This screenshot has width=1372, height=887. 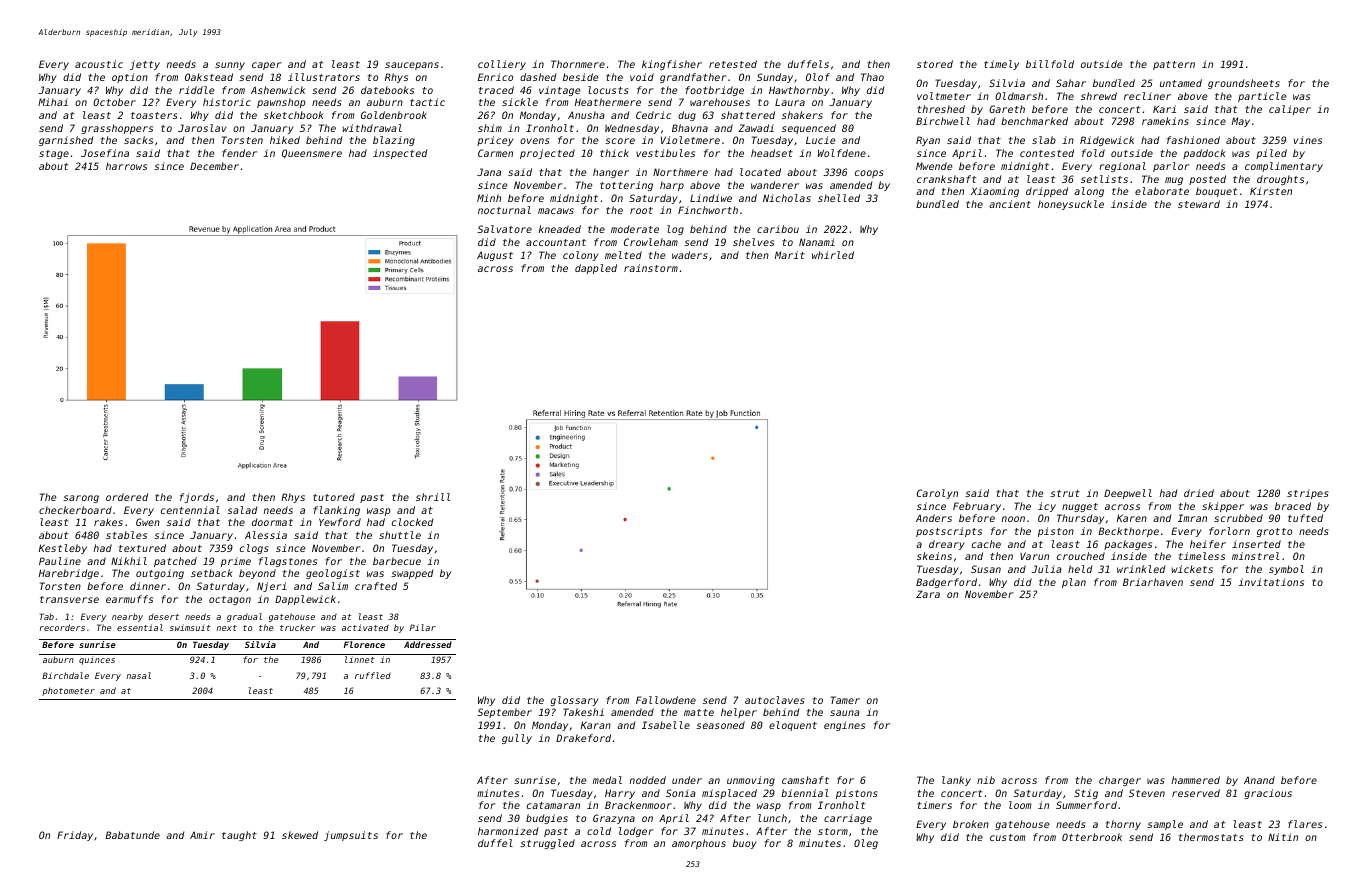 What do you see at coordinates (351, 836) in the screenshot?
I see `jumpsuits` at bounding box center [351, 836].
